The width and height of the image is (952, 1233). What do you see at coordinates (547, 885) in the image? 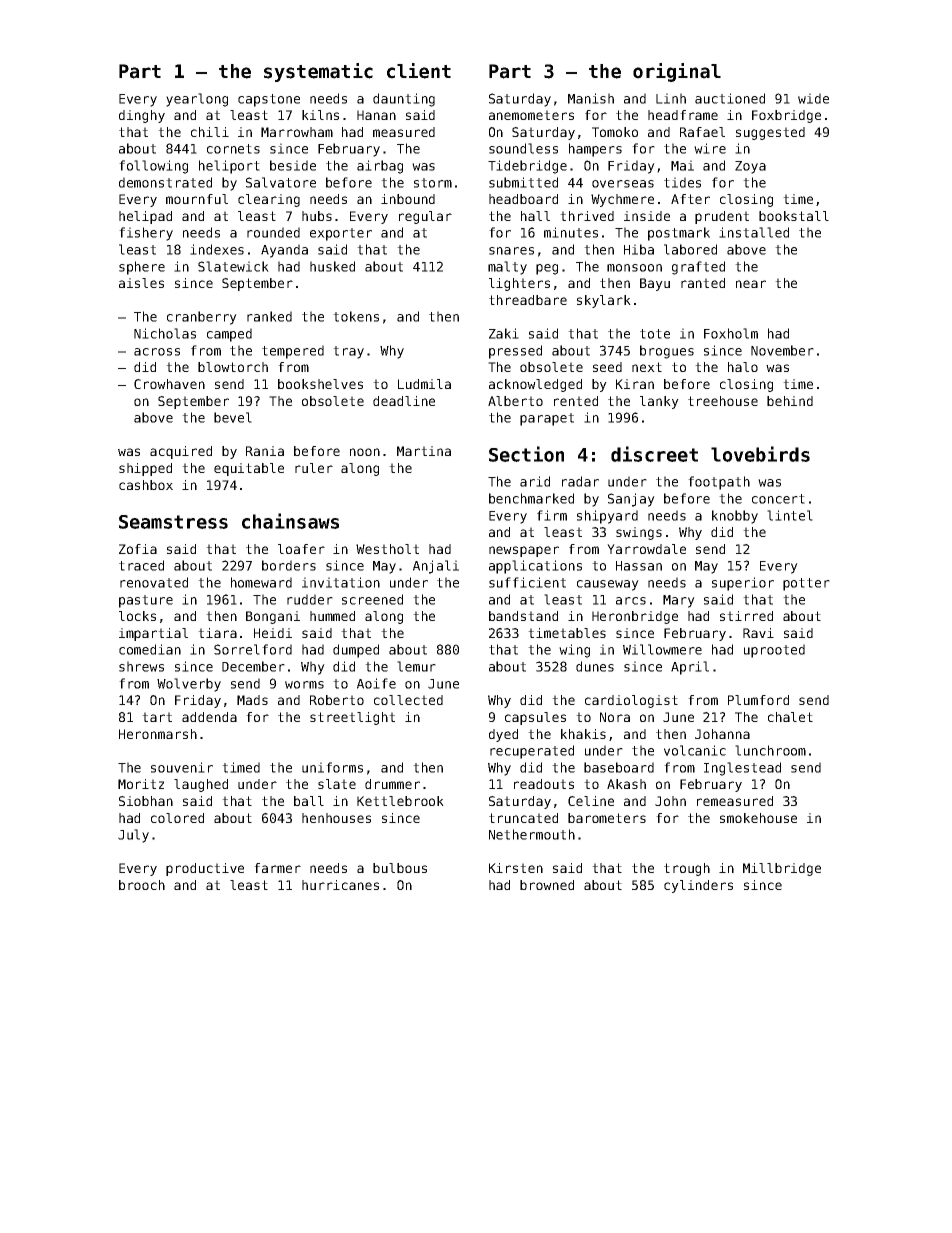
I see `browned` at bounding box center [547, 885].
